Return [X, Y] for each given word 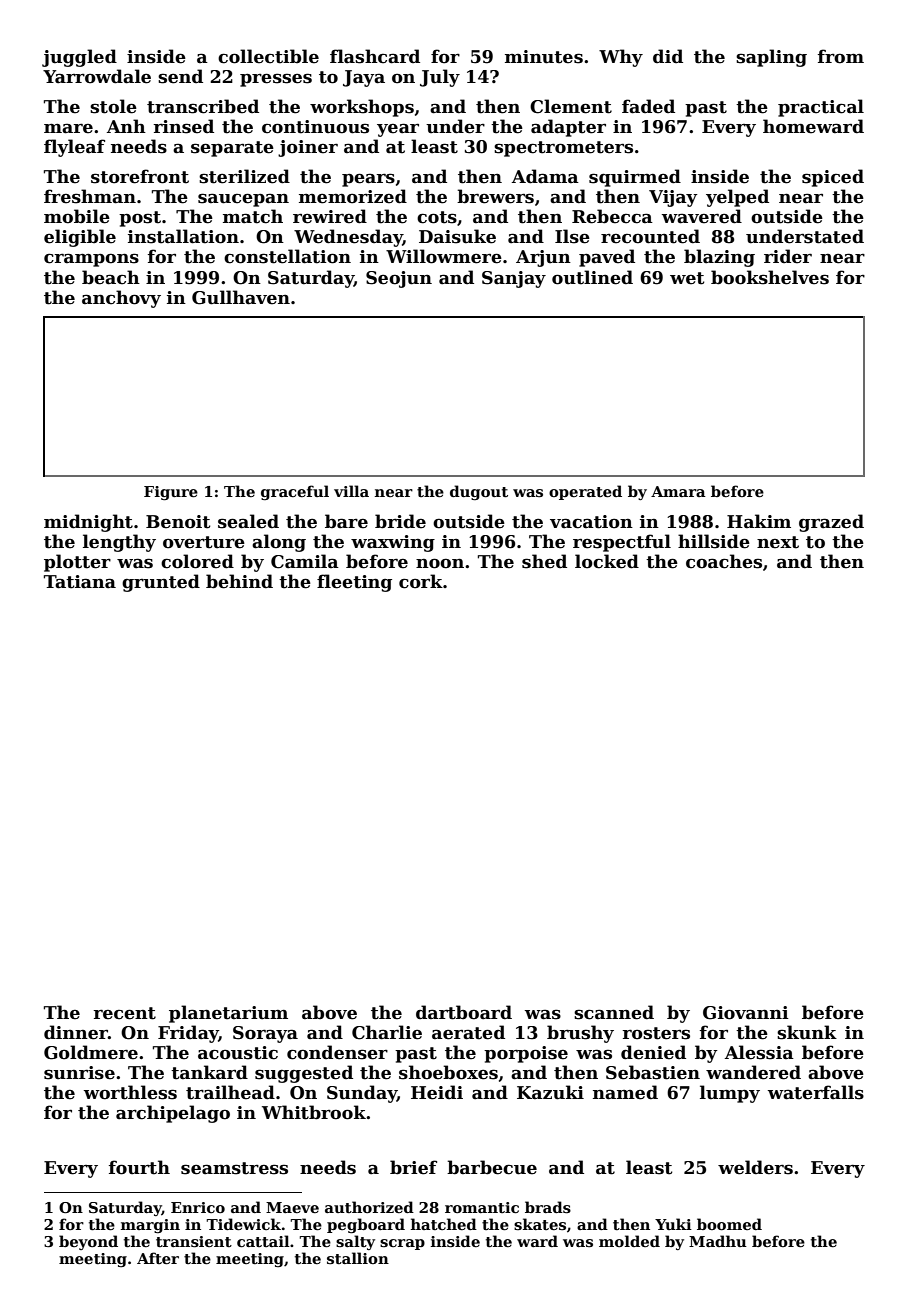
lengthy [119, 543]
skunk [807, 1032]
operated [585, 492]
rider [788, 256]
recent [125, 1013]
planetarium [228, 1014]
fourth [139, 1167]
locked [607, 561]
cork [421, 581]
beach [111, 277]
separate [232, 149]
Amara [678, 491]
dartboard [464, 1012]
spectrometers [563, 149]
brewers [495, 196]
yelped [737, 198]
